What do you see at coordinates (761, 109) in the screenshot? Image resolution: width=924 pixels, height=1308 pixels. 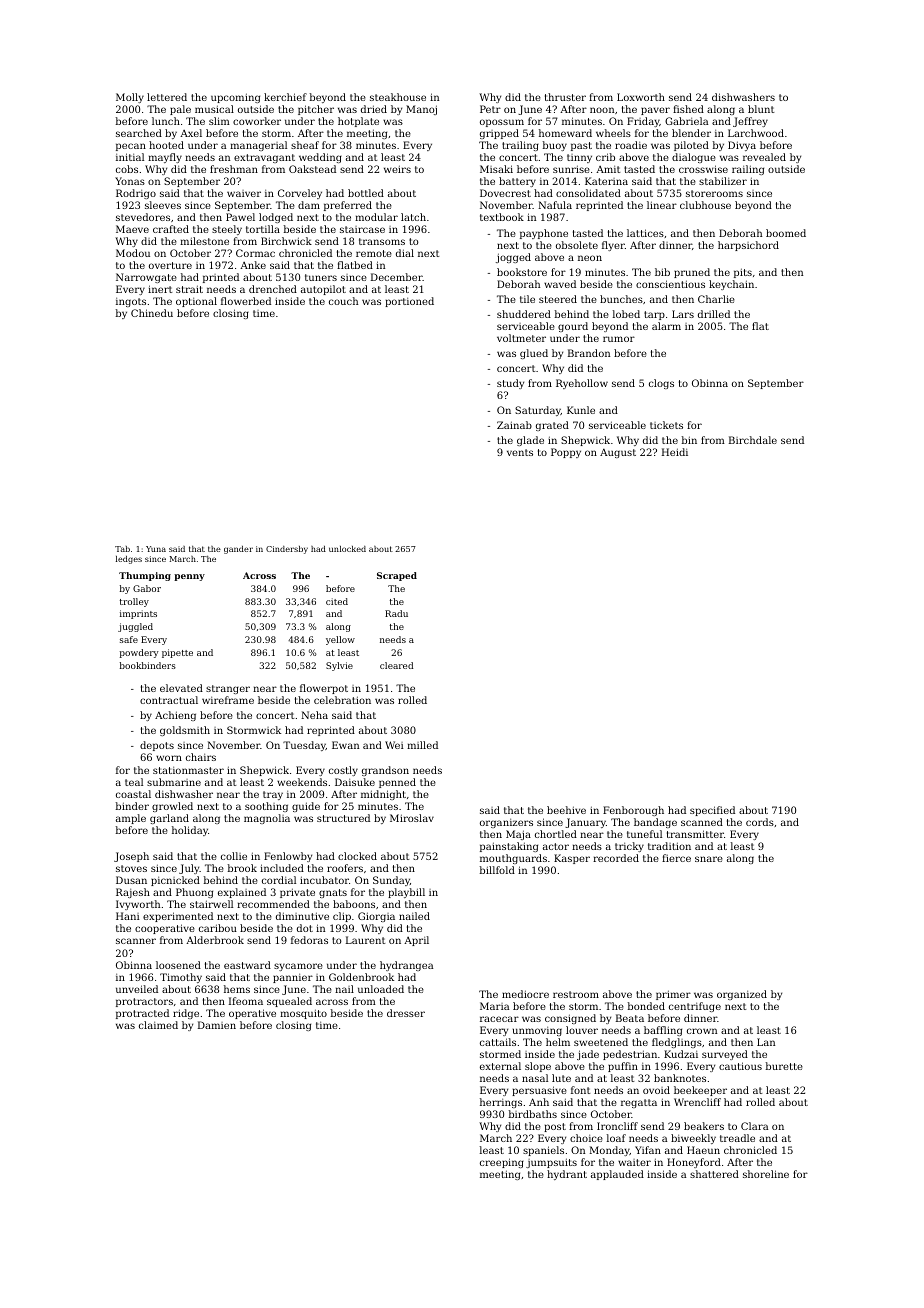 I see `blunt` at bounding box center [761, 109].
